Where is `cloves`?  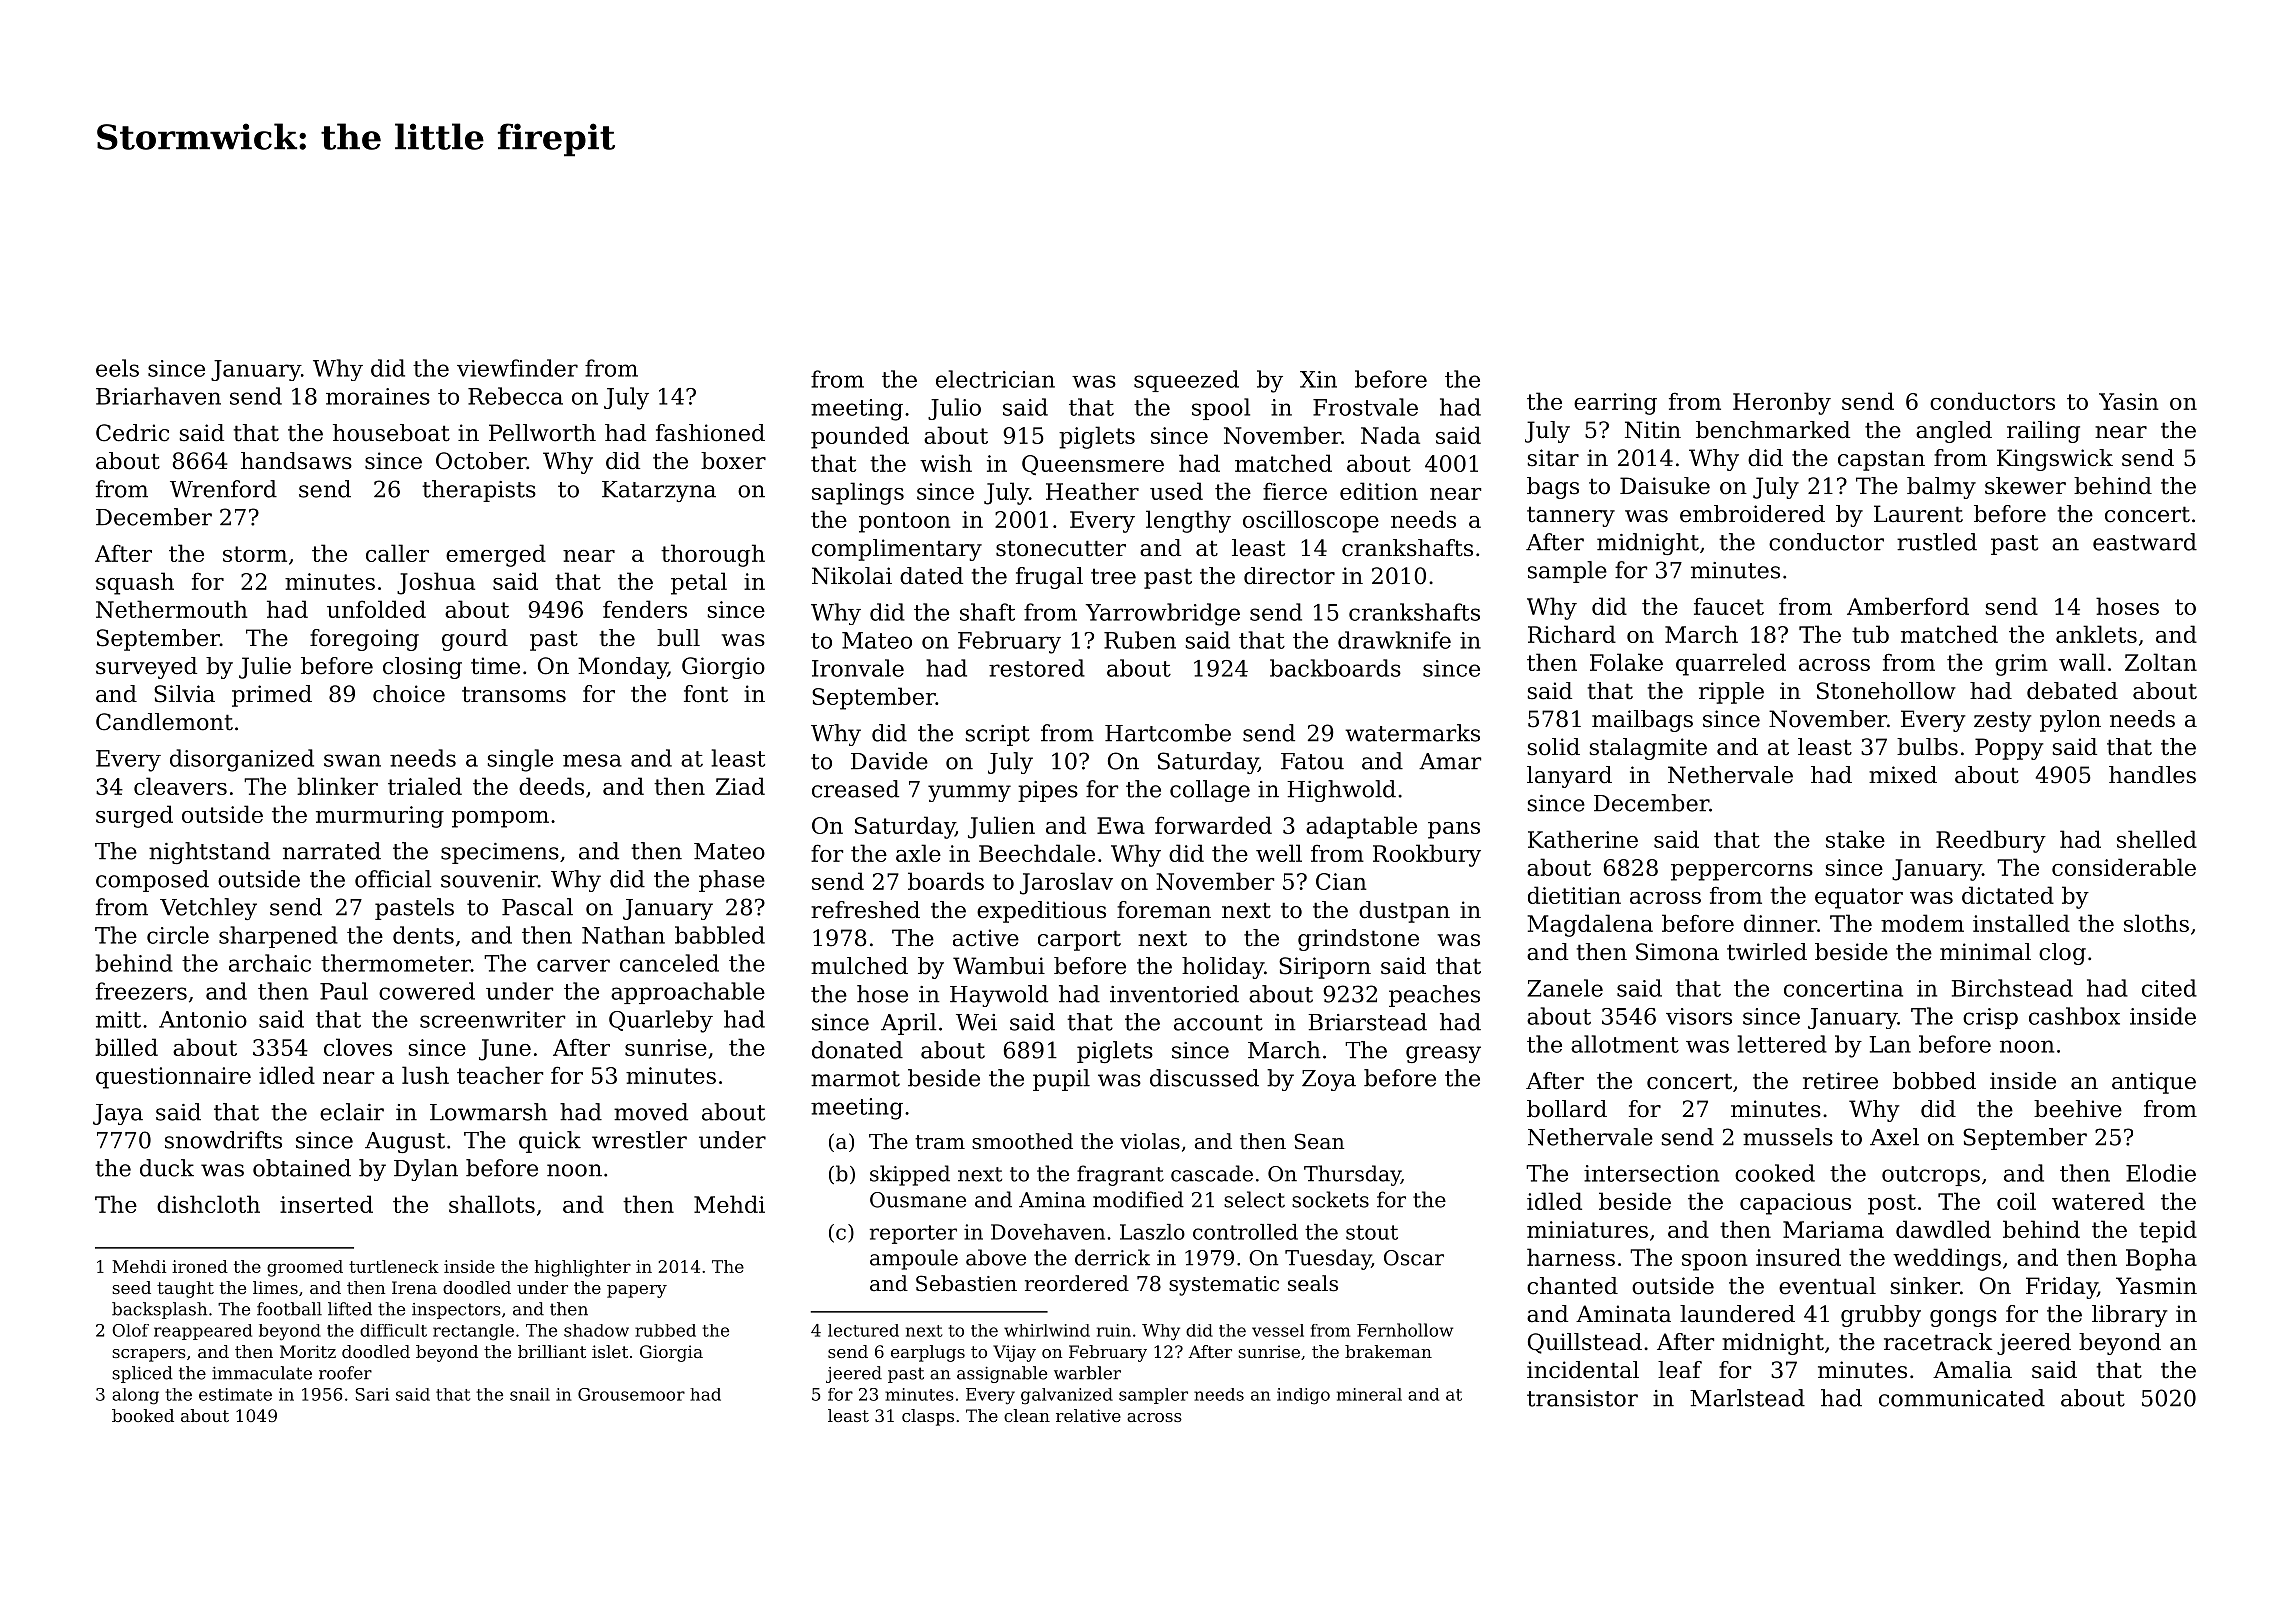
cloves is located at coordinates (358, 1047).
